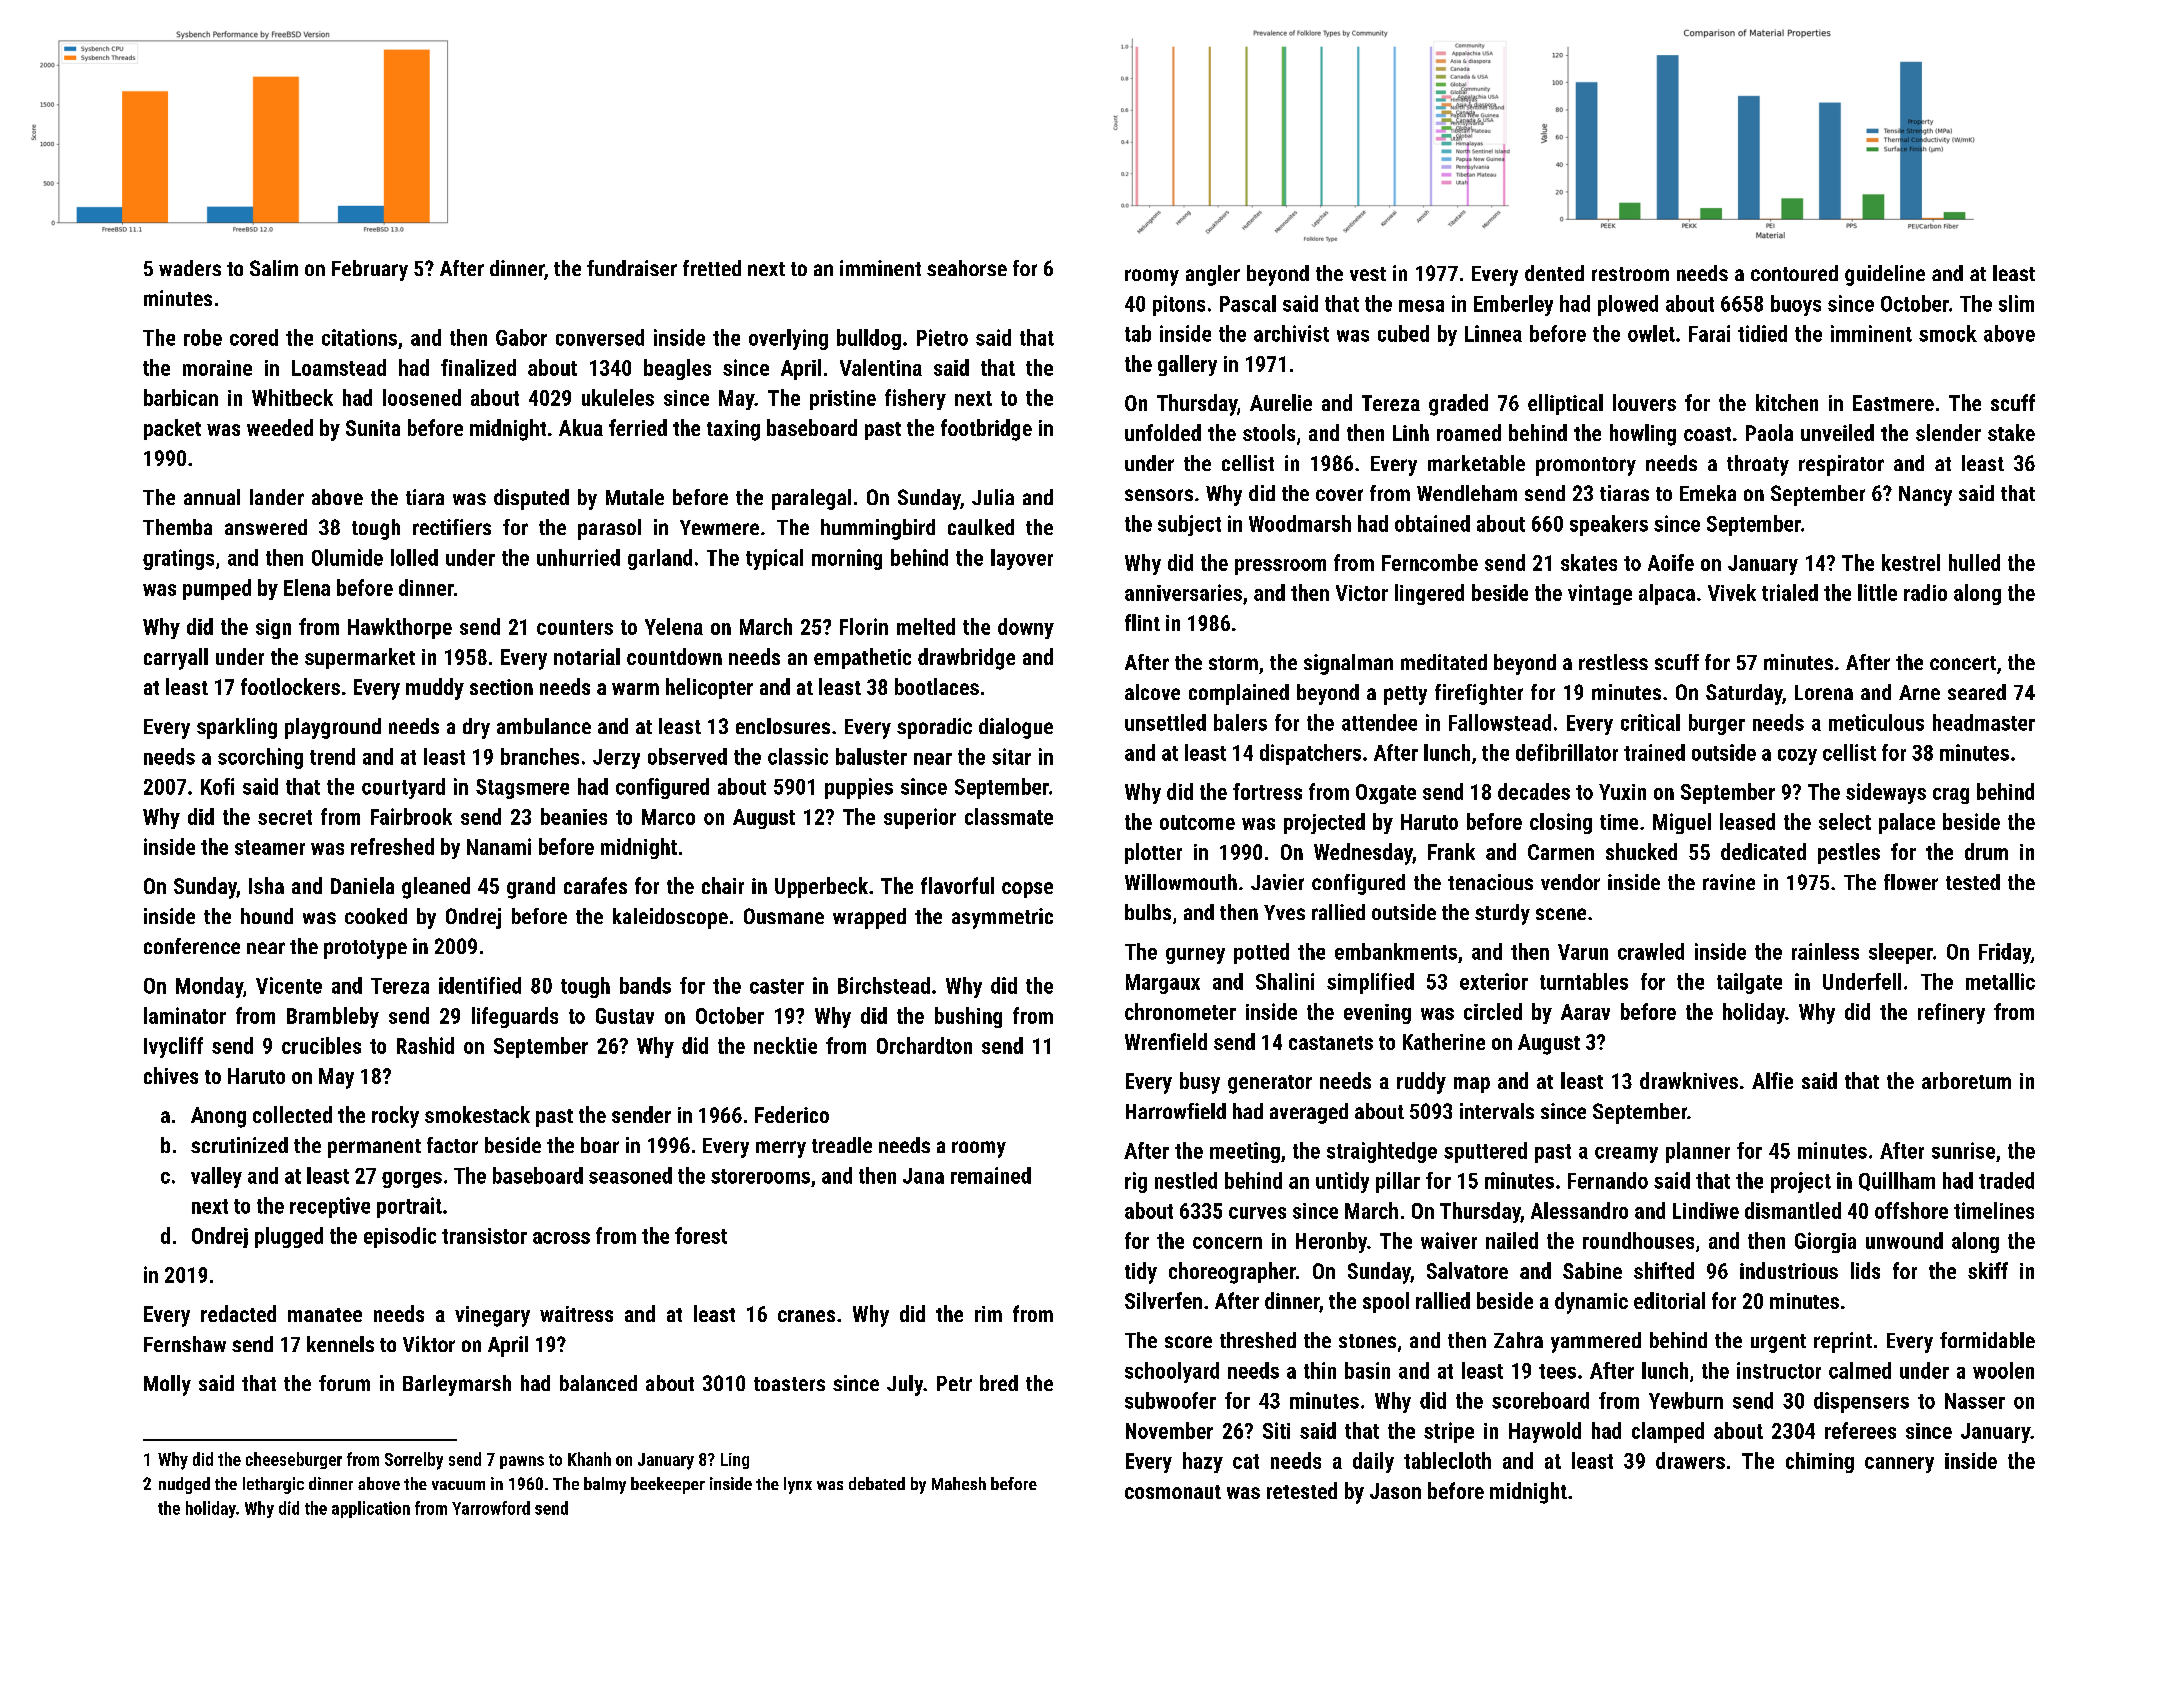 The image size is (2178, 1683). Describe the element at coordinates (270, 847) in the page. I see `steamer` at that location.
